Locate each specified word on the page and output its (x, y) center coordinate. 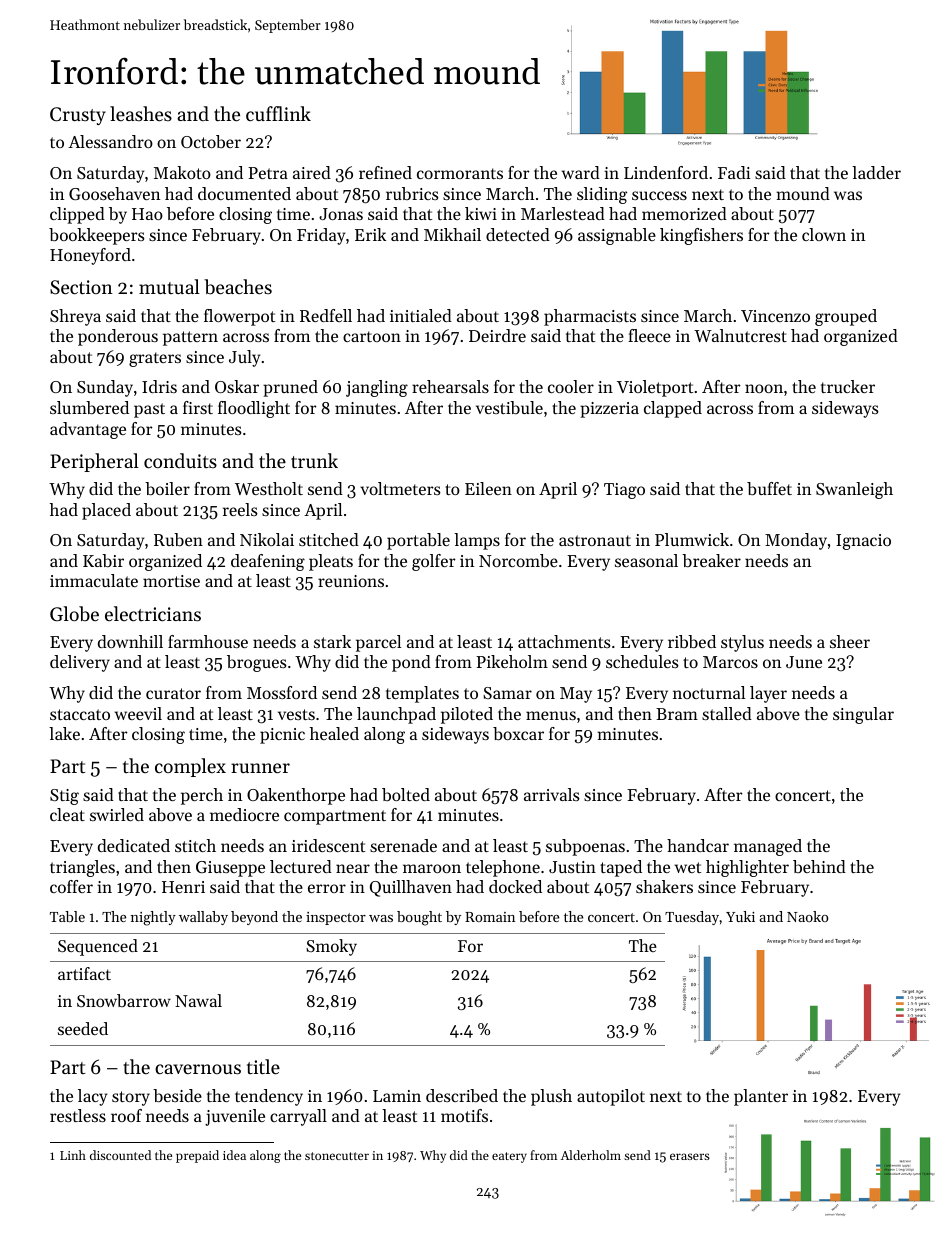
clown (824, 234)
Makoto (182, 172)
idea (234, 1155)
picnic (282, 736)
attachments (564, 641)
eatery (509, 1157)
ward (581, 172)
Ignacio (863, 542)
